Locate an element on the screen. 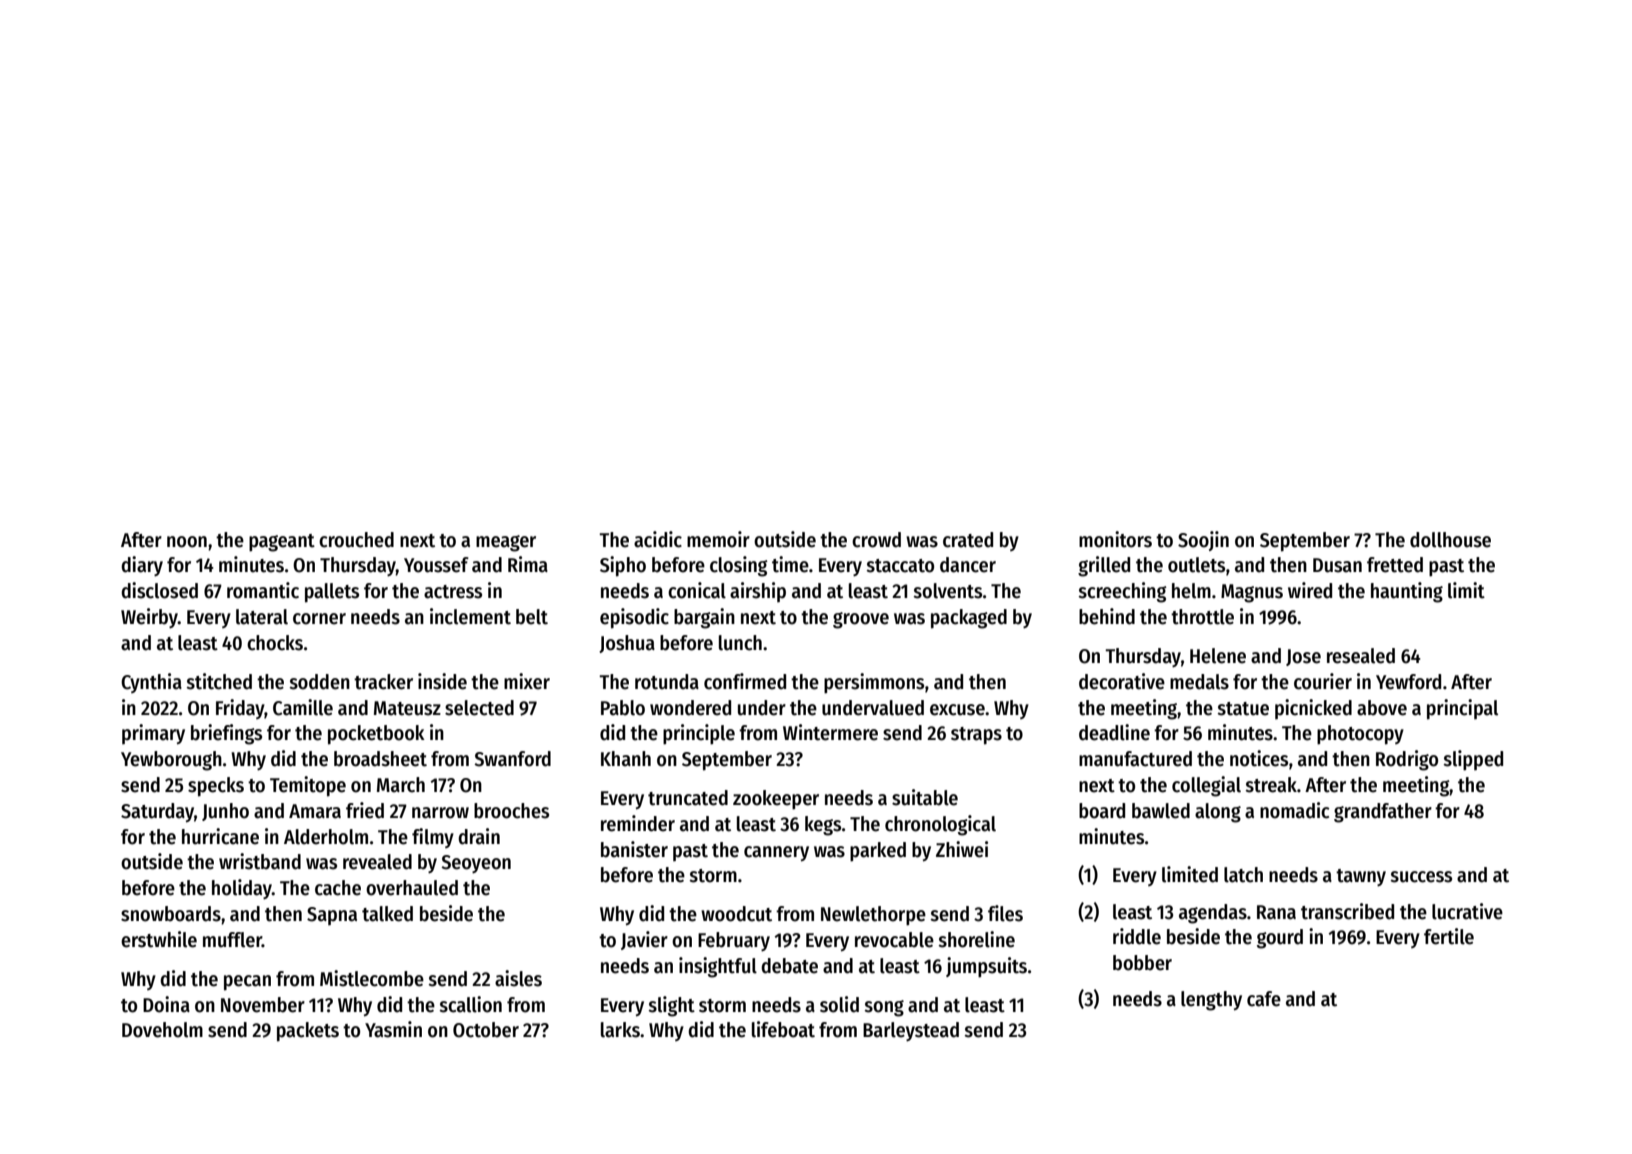 The height and width of the screenshot is (1154, 1632). memoir is located at coordinates (718, 539).
